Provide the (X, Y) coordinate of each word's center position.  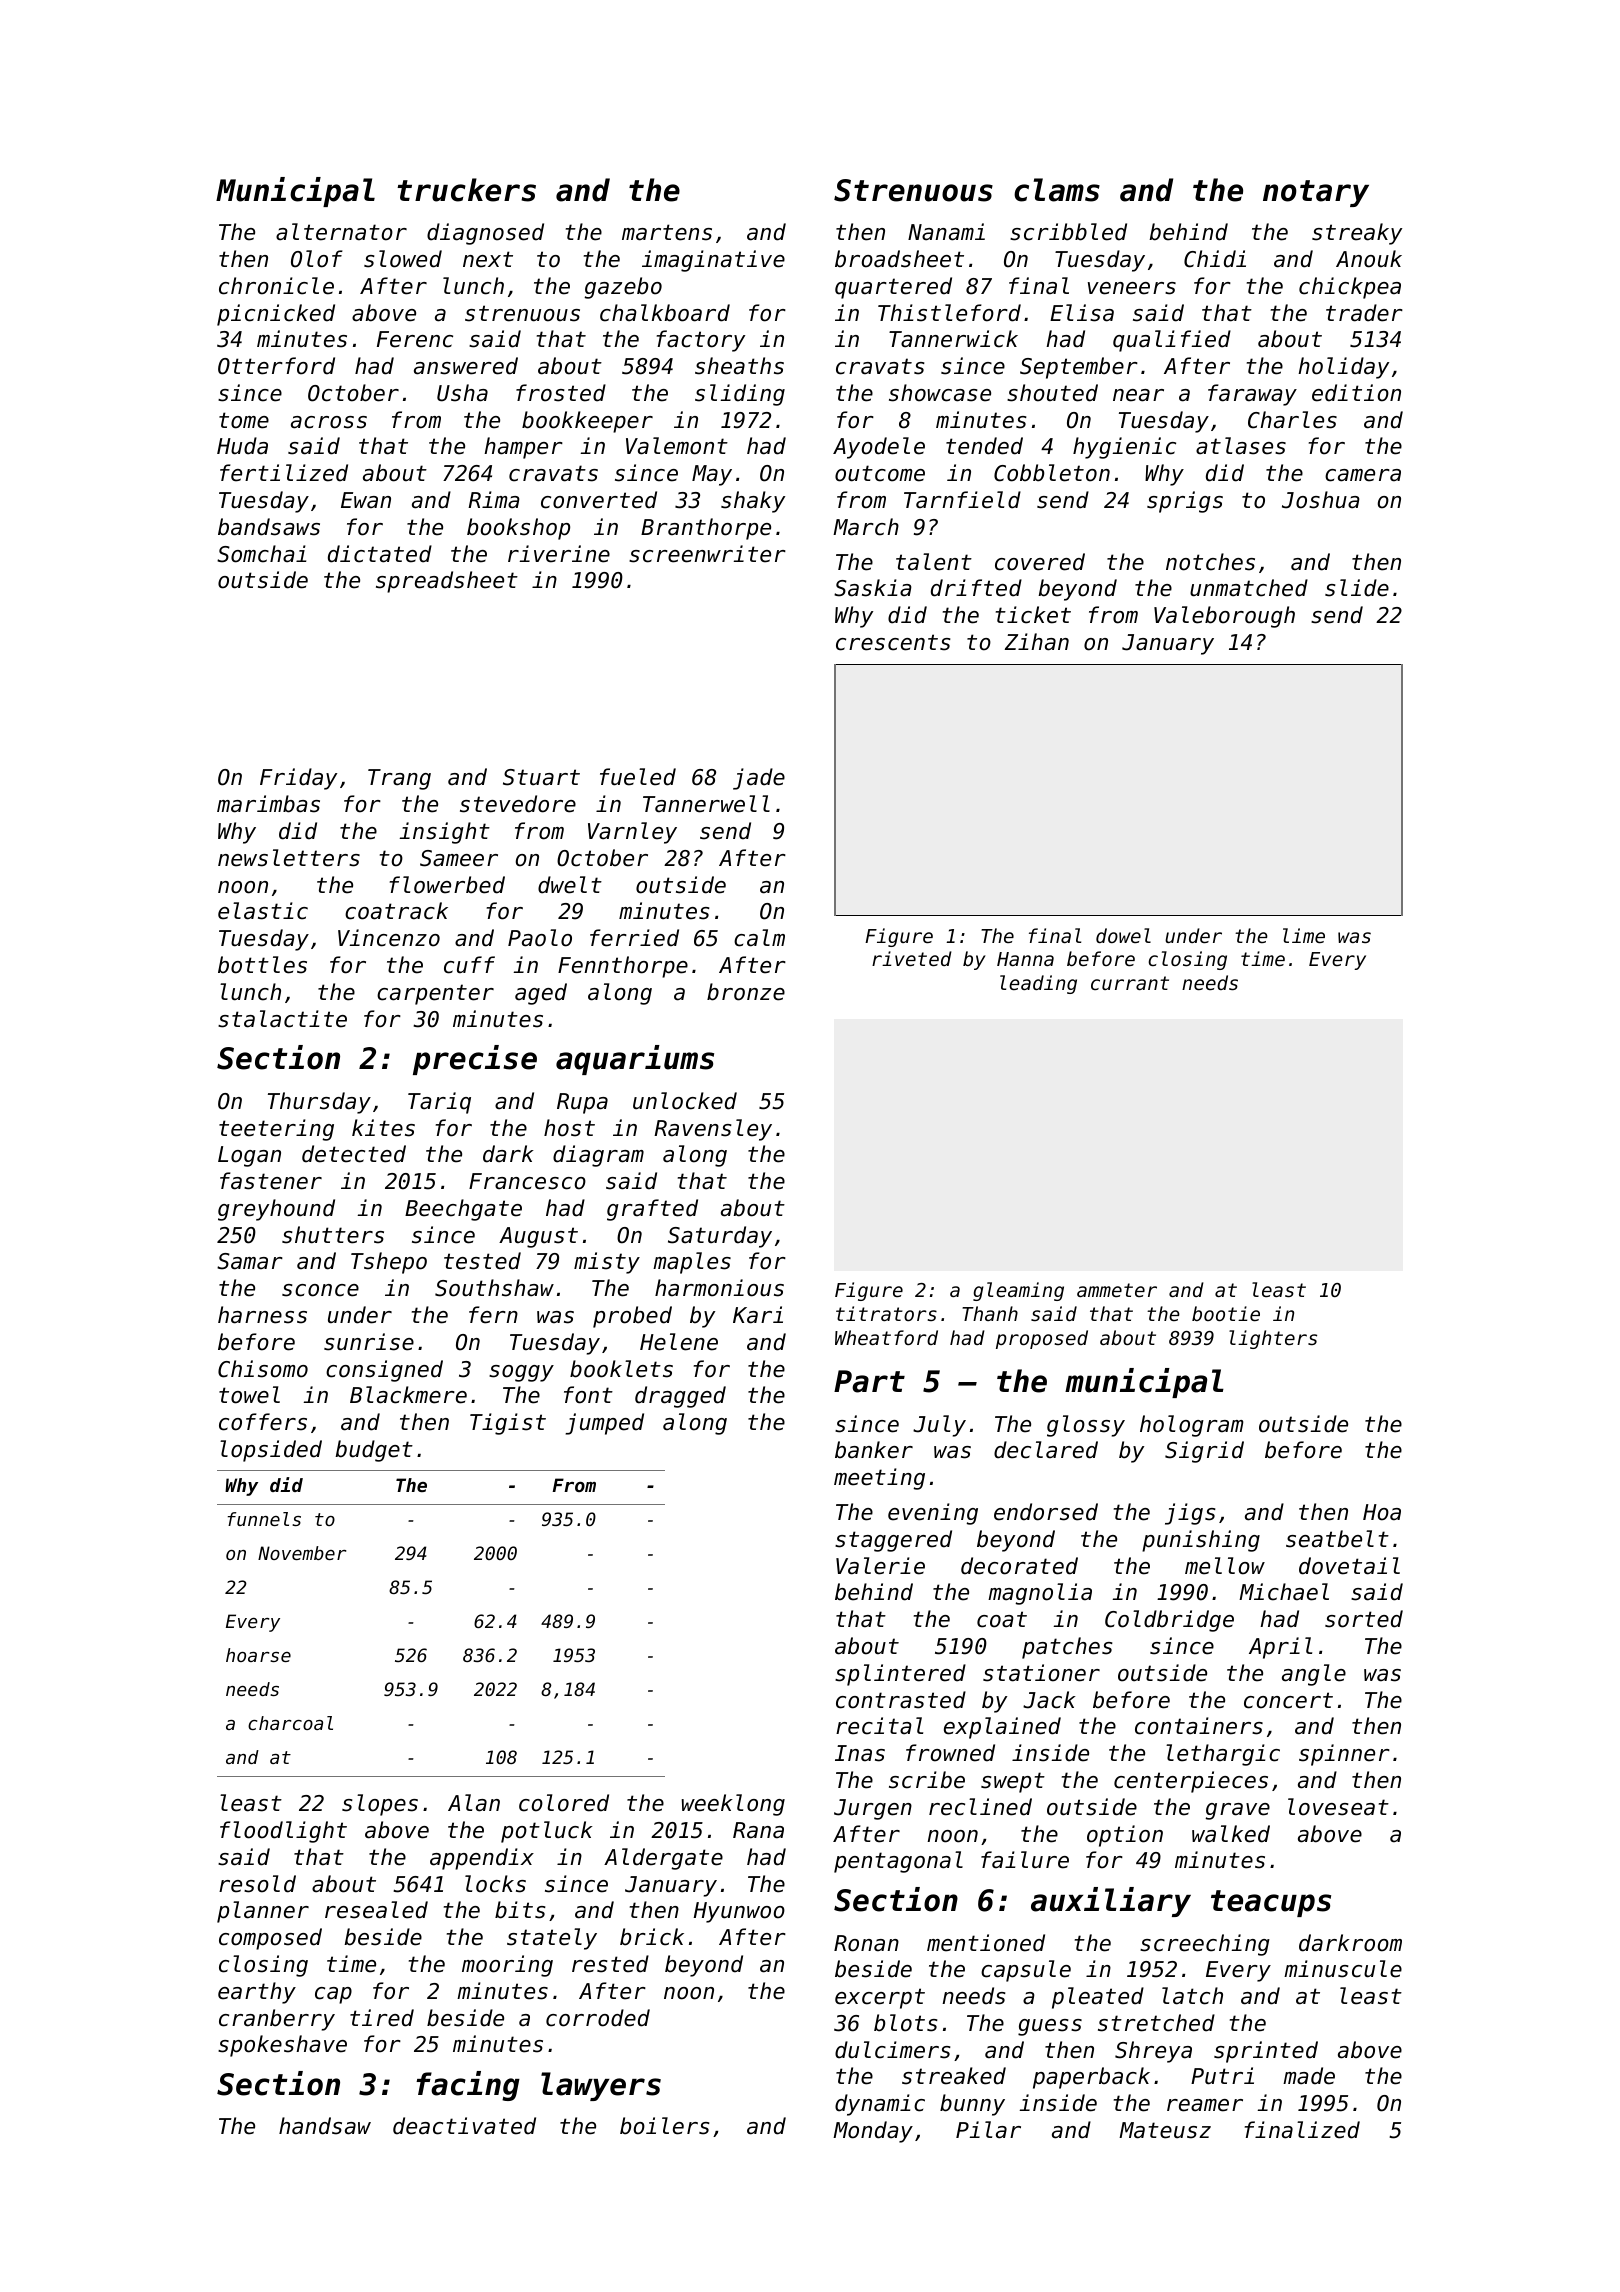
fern (493, 1315)
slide (1357, 588)
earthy (257, 1993)
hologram (1191, 1426)
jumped (604, 1424)
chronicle (276, 286)
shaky (753, 502)
